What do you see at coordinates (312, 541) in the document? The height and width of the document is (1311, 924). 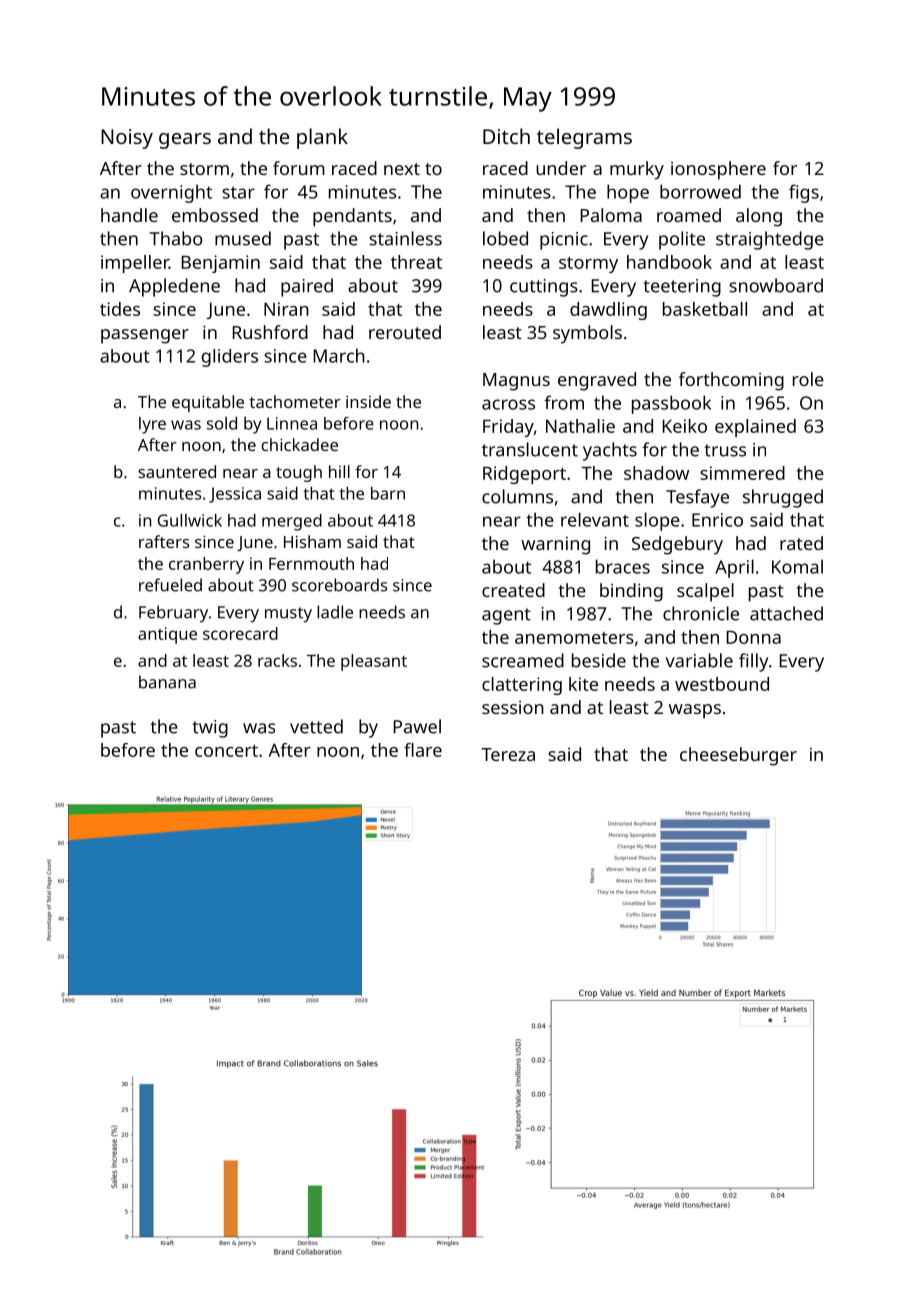 I see `Hisham` at bounding box center [312, 541].
